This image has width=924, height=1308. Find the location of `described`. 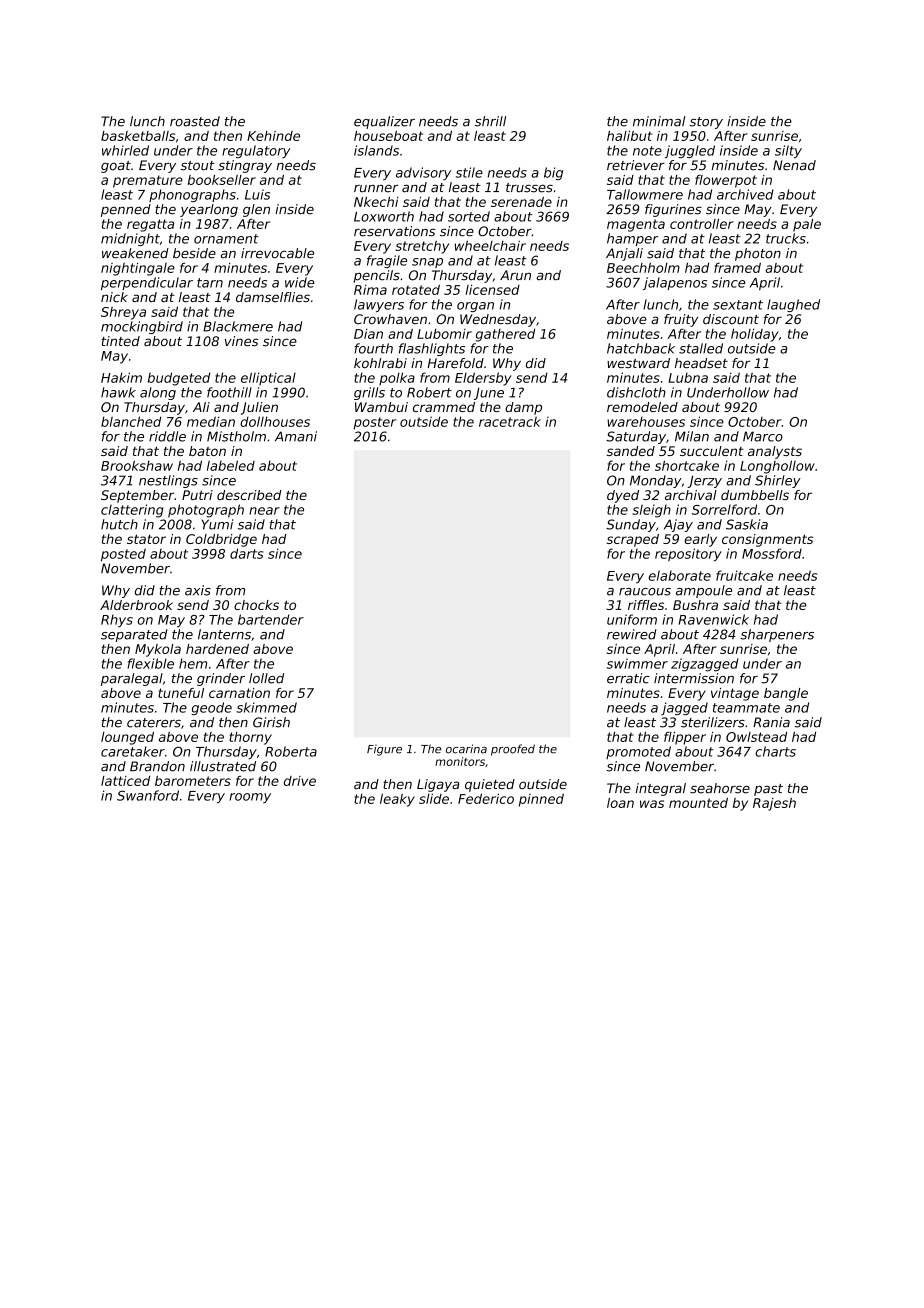

described is located at coordinates (249, 495).
